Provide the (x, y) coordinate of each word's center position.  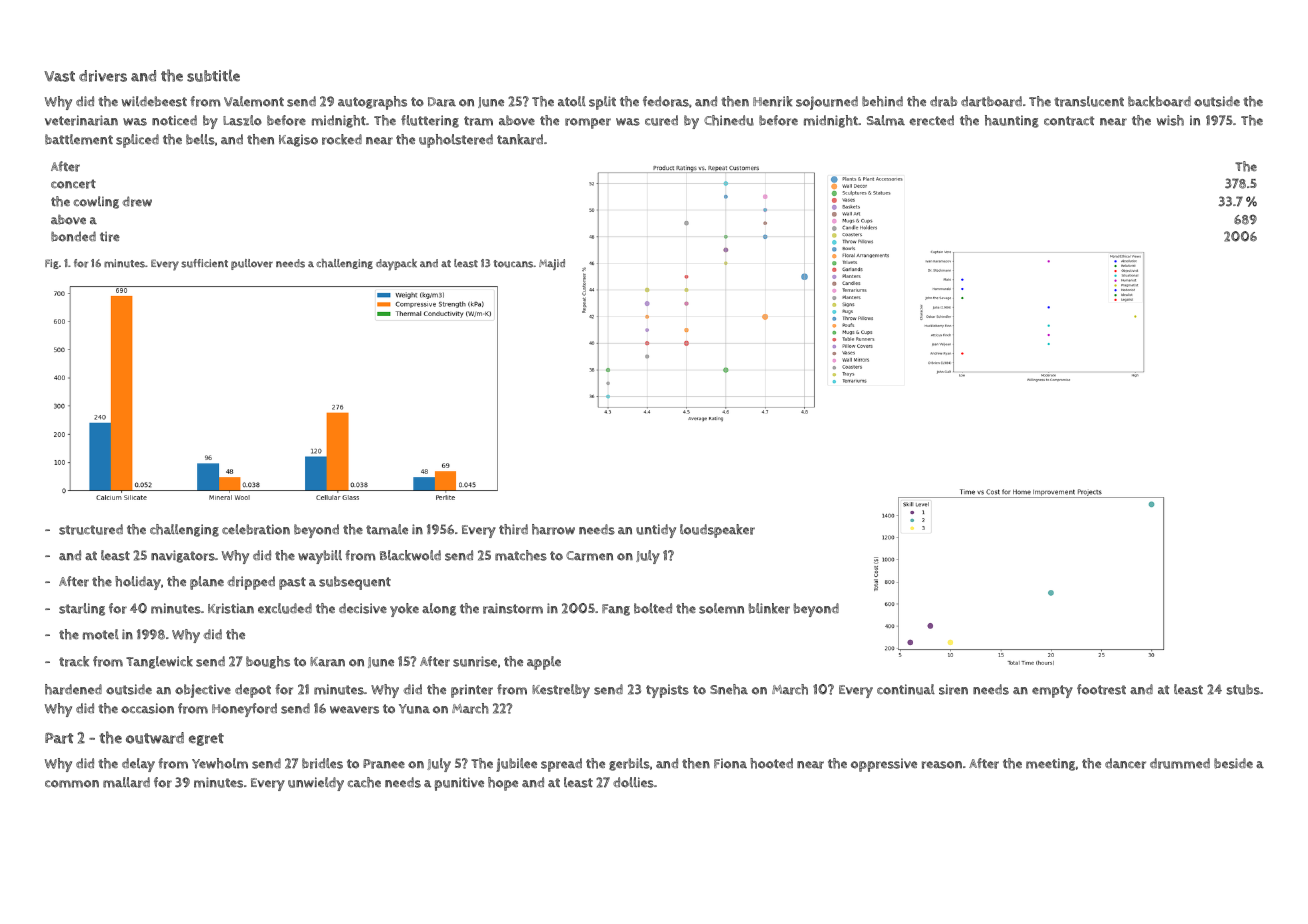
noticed (174, 120)
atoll (572, 101)
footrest (1101, 689)
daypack (396, 265)
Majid (552, 264)
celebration (256, 529)
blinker (769, 608)
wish (1170, 120)
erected (931, 120)
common (72, 784)
